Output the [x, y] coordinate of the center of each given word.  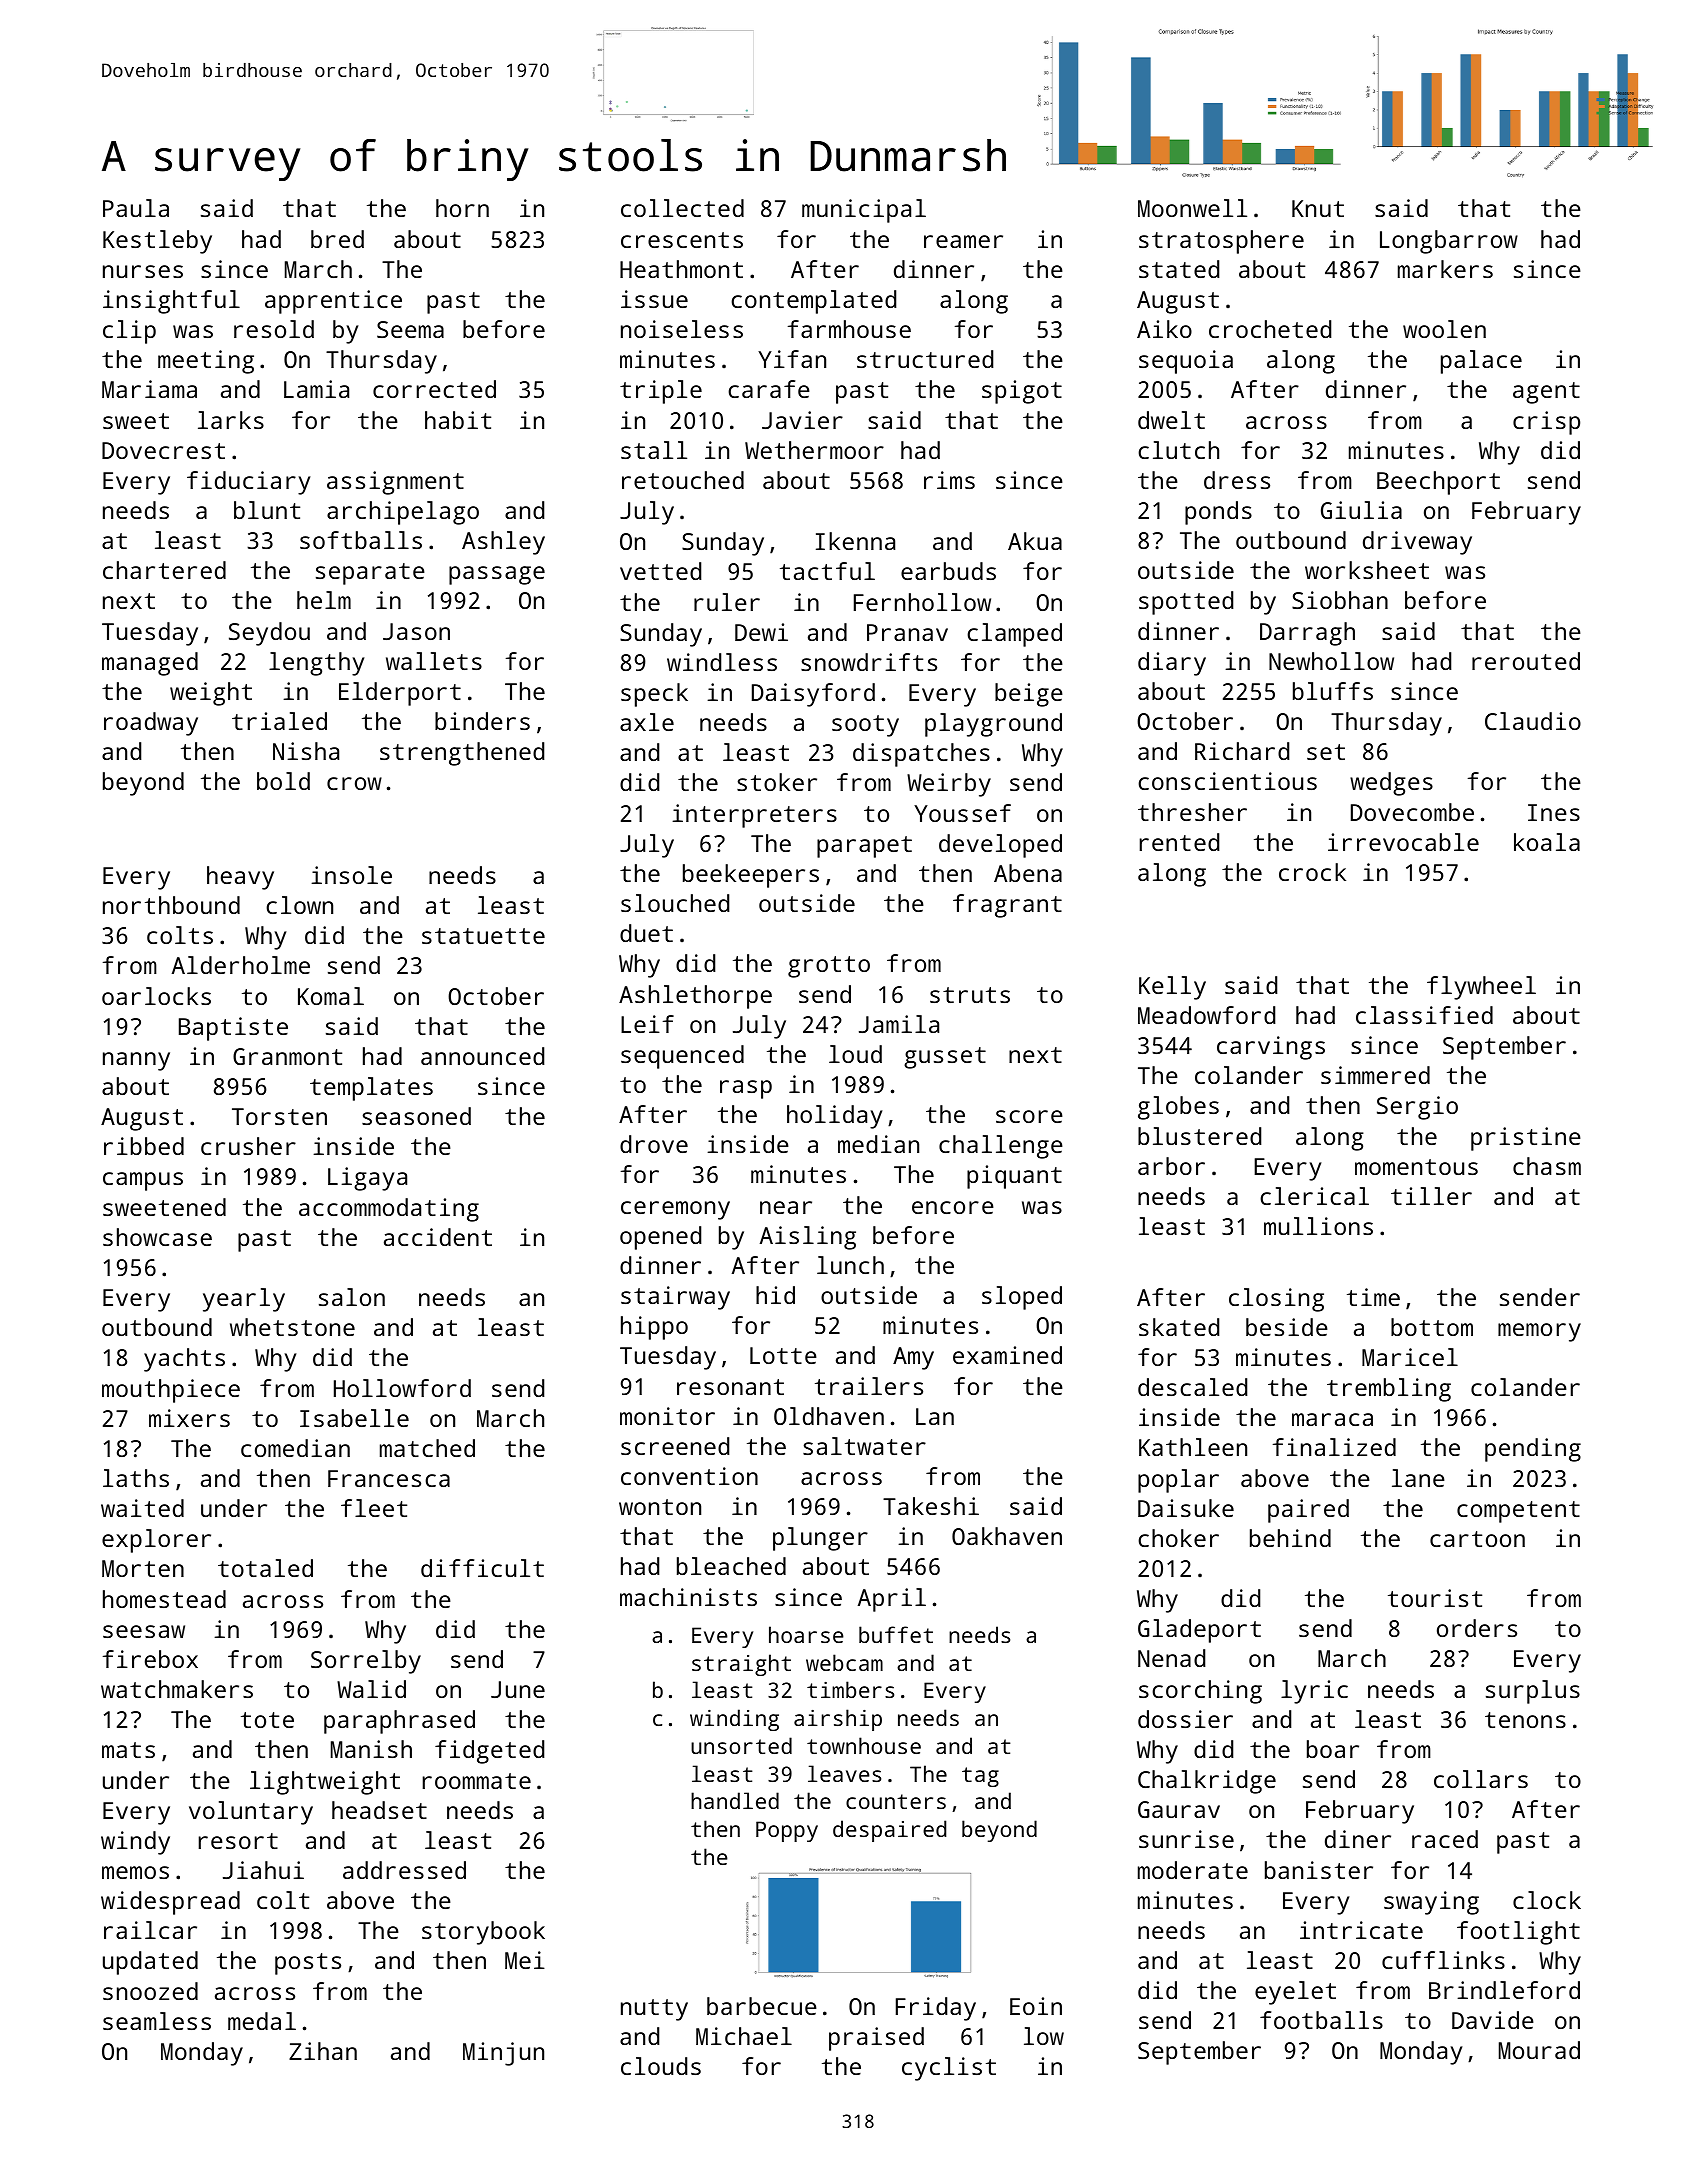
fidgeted [489, 1752]
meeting [206, 362]
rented [1179, 842]
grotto [829, 967]
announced [482, 1056]
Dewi [761, 632]
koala [1547, 842]
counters [896, 1801]
